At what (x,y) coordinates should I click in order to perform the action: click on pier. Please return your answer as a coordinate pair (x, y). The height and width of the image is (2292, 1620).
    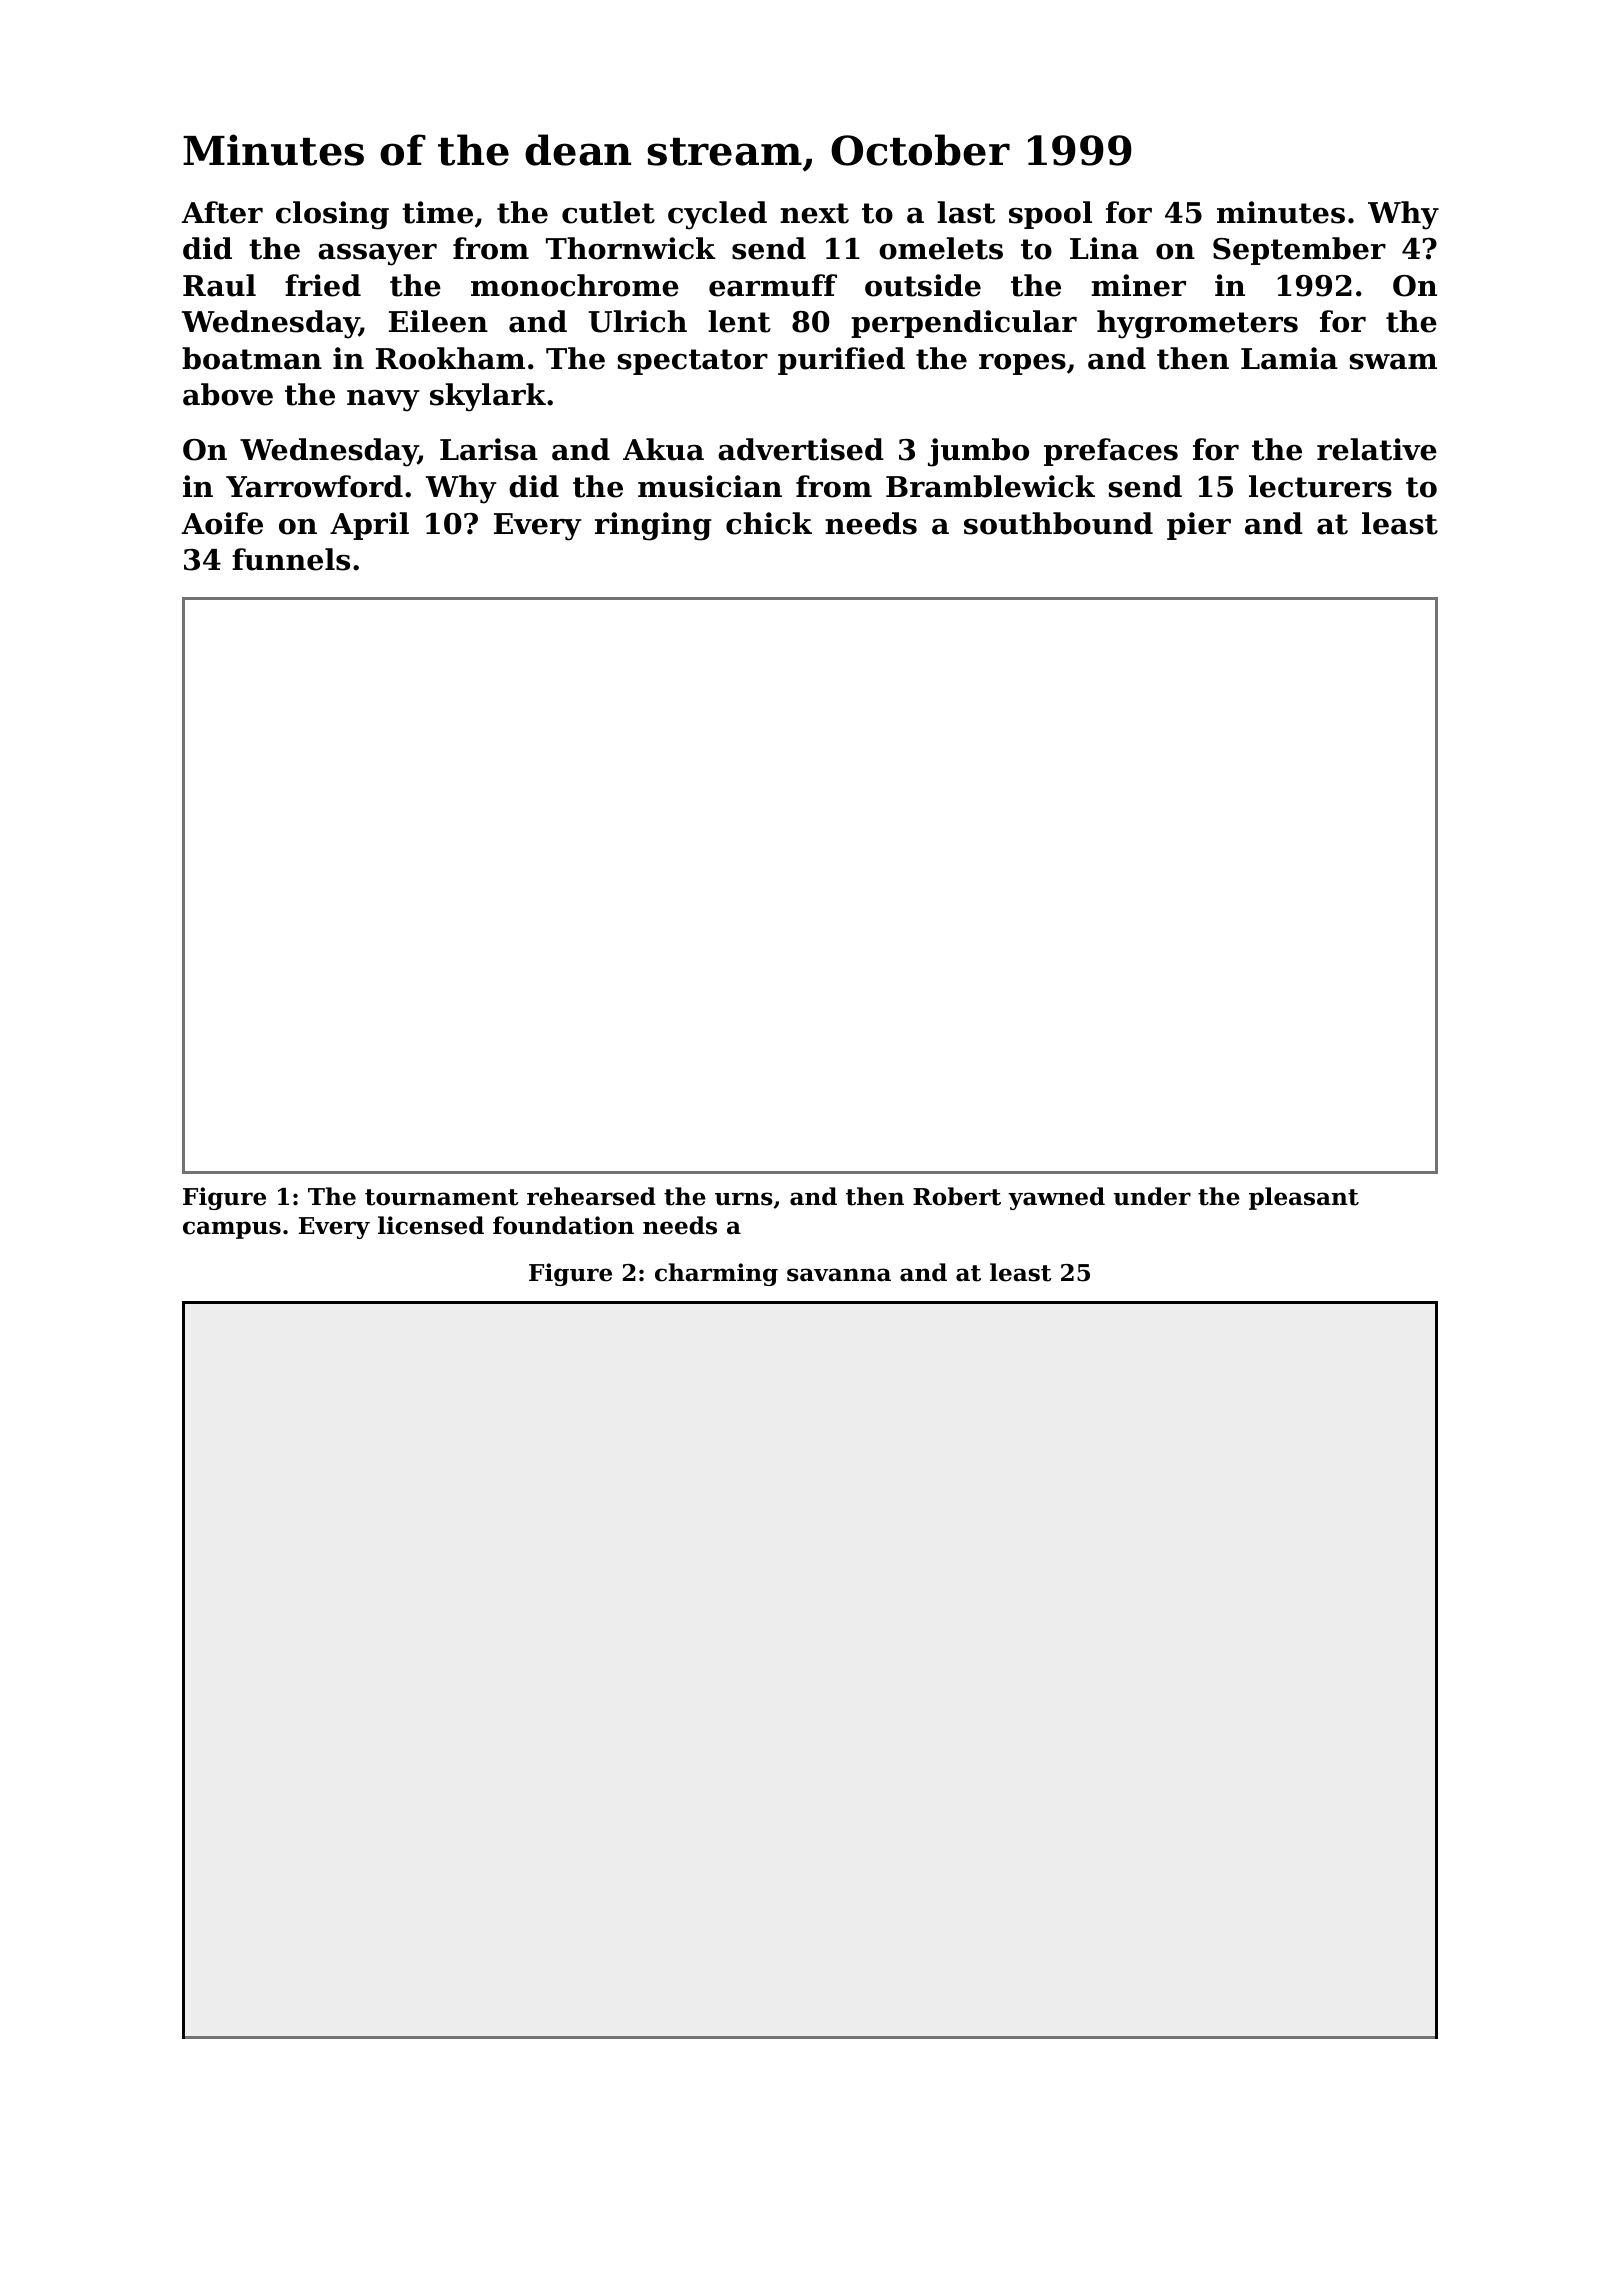
    Looking at the image, I should click on (1199, 526).
